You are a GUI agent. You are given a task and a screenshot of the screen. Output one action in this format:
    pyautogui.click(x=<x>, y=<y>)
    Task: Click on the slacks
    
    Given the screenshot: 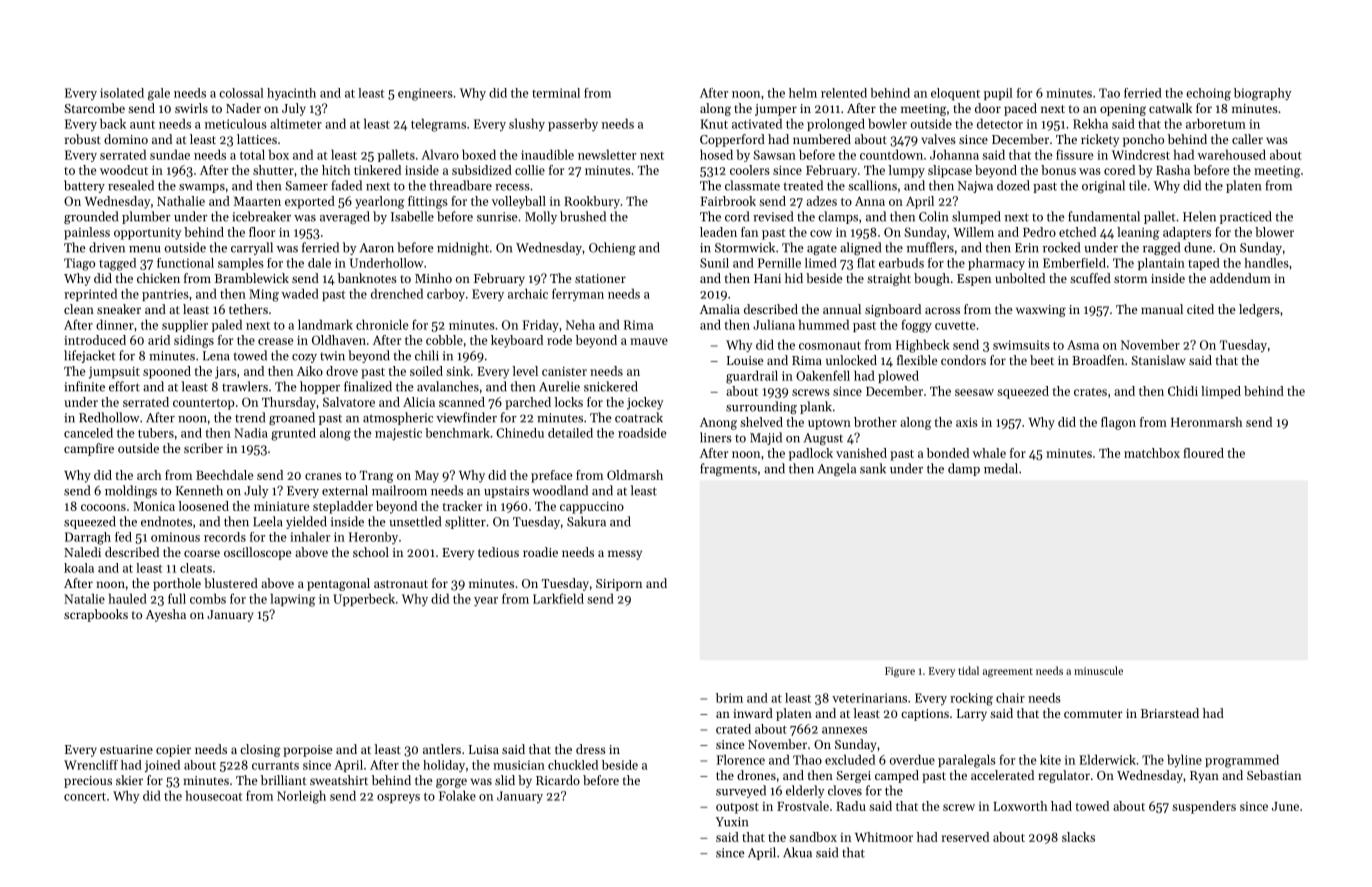 What is the action you would take?
    pyautogui.click(x=1078, y=837)
